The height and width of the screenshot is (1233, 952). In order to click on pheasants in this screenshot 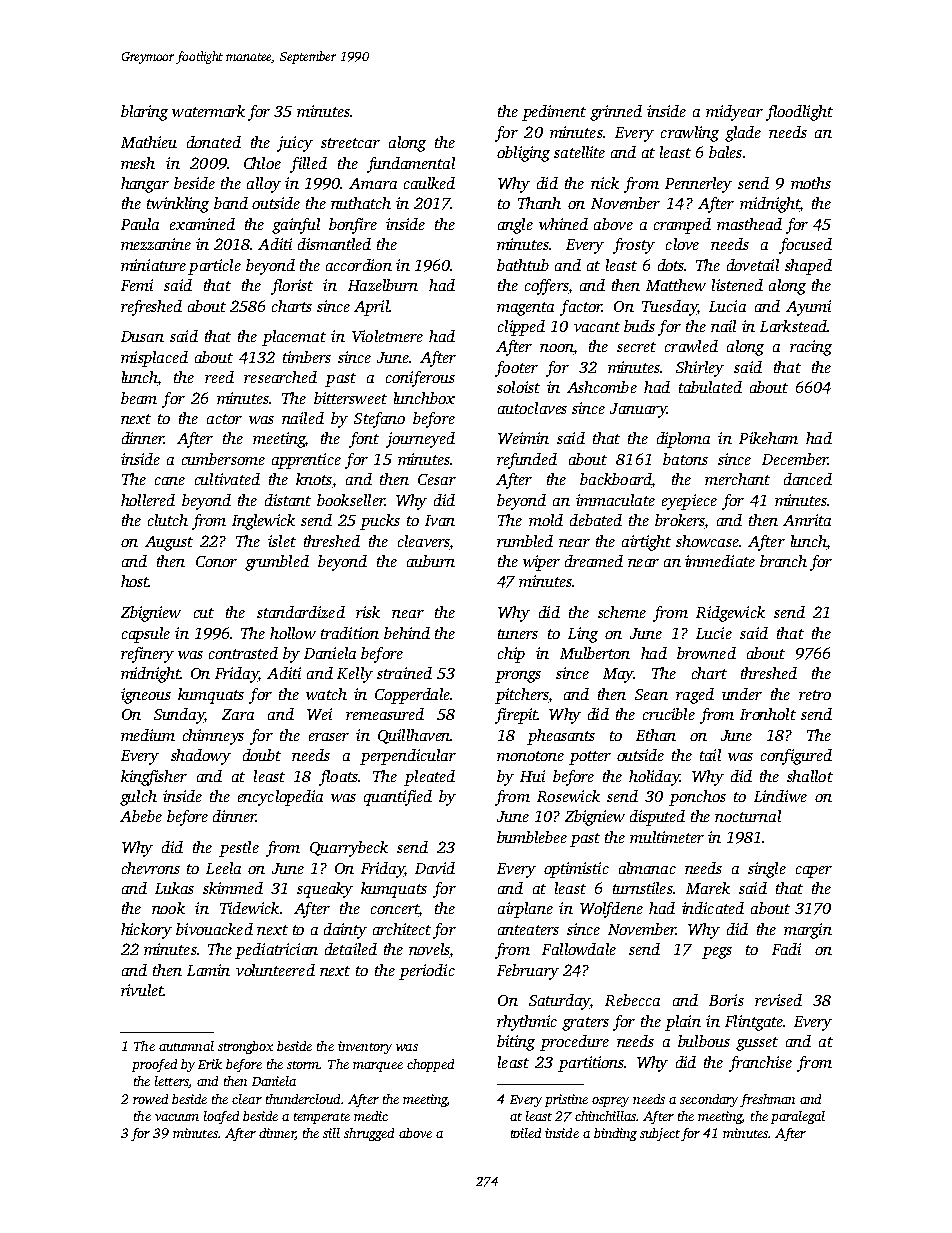, I will do `click(561, 737)`.
